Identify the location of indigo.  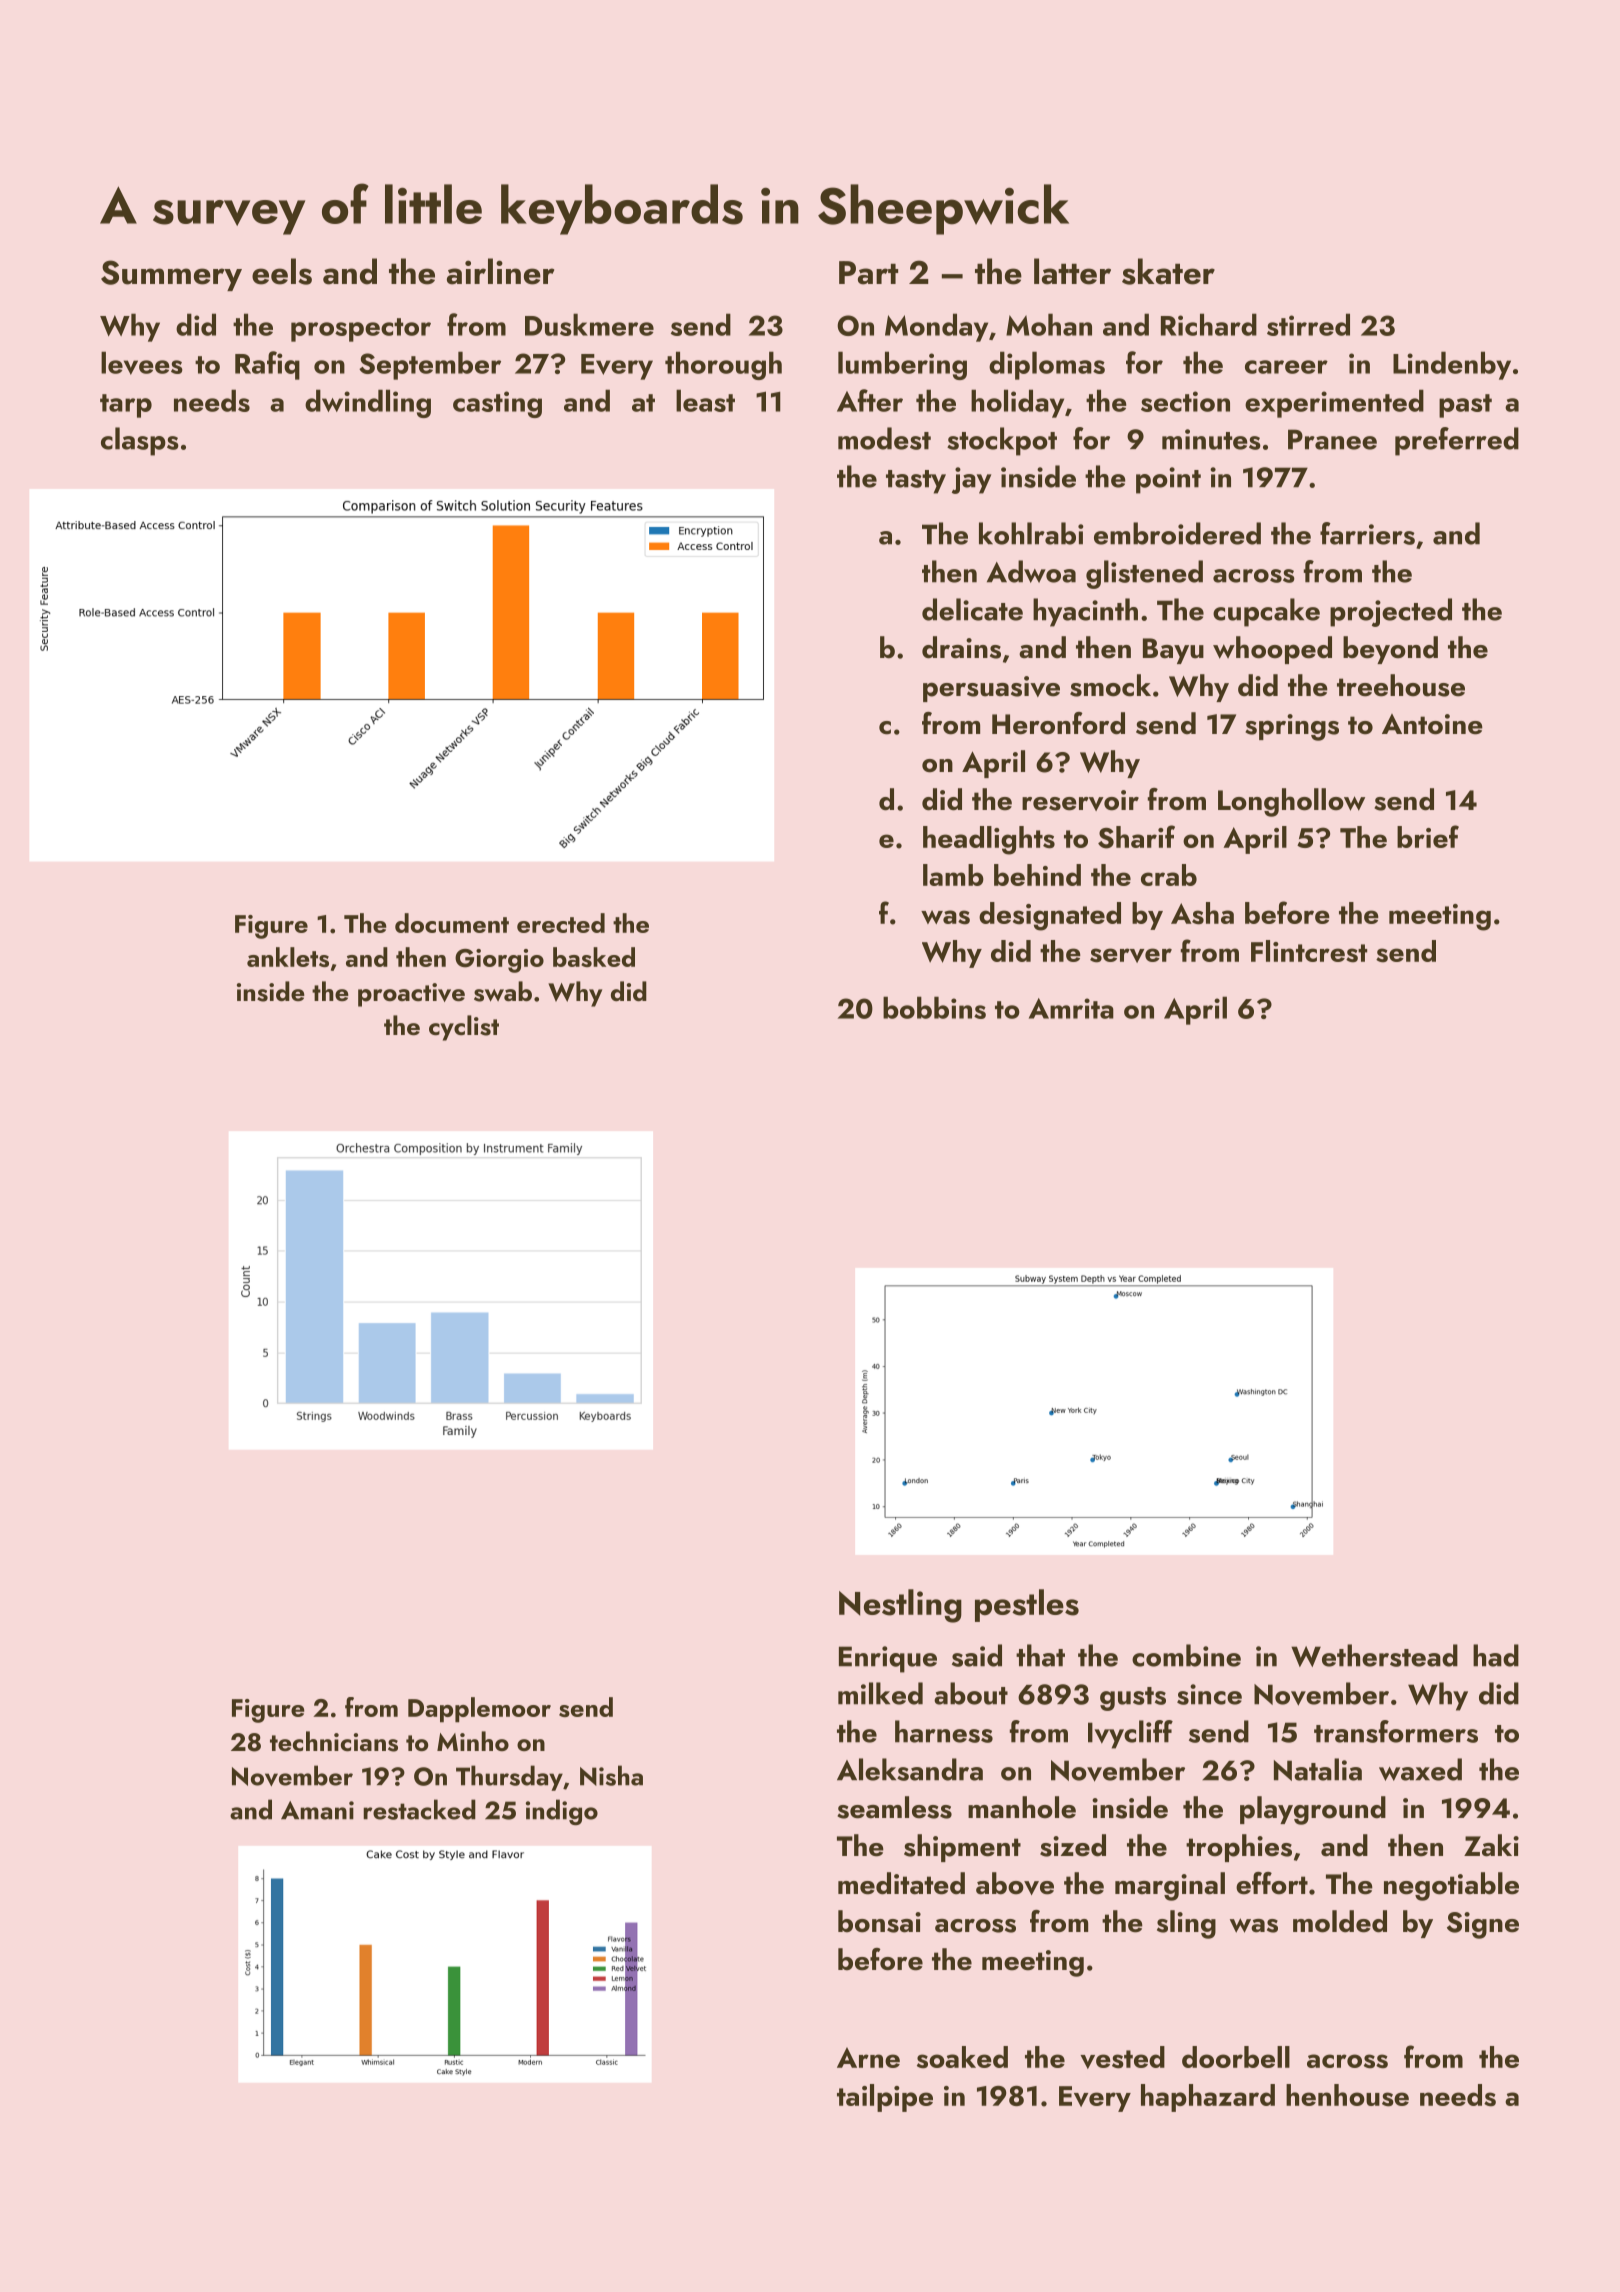
(562, 1812).
